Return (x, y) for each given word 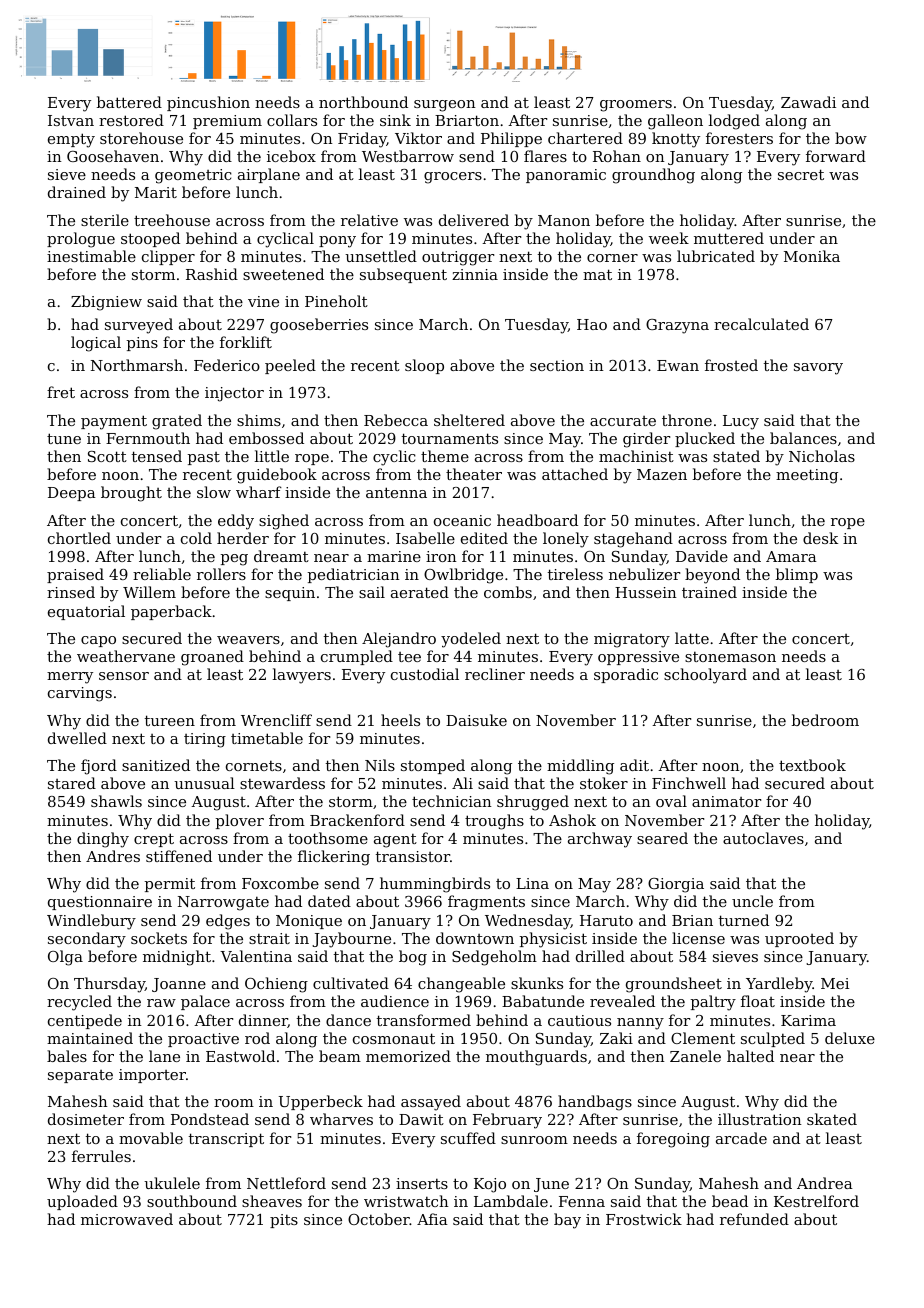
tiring (205, 740)
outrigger (458, 258)
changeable (461, 985)
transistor (413, 856)
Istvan (71, 120)
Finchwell (689, 783)
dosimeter (86, 1119)
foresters (739, 138)
